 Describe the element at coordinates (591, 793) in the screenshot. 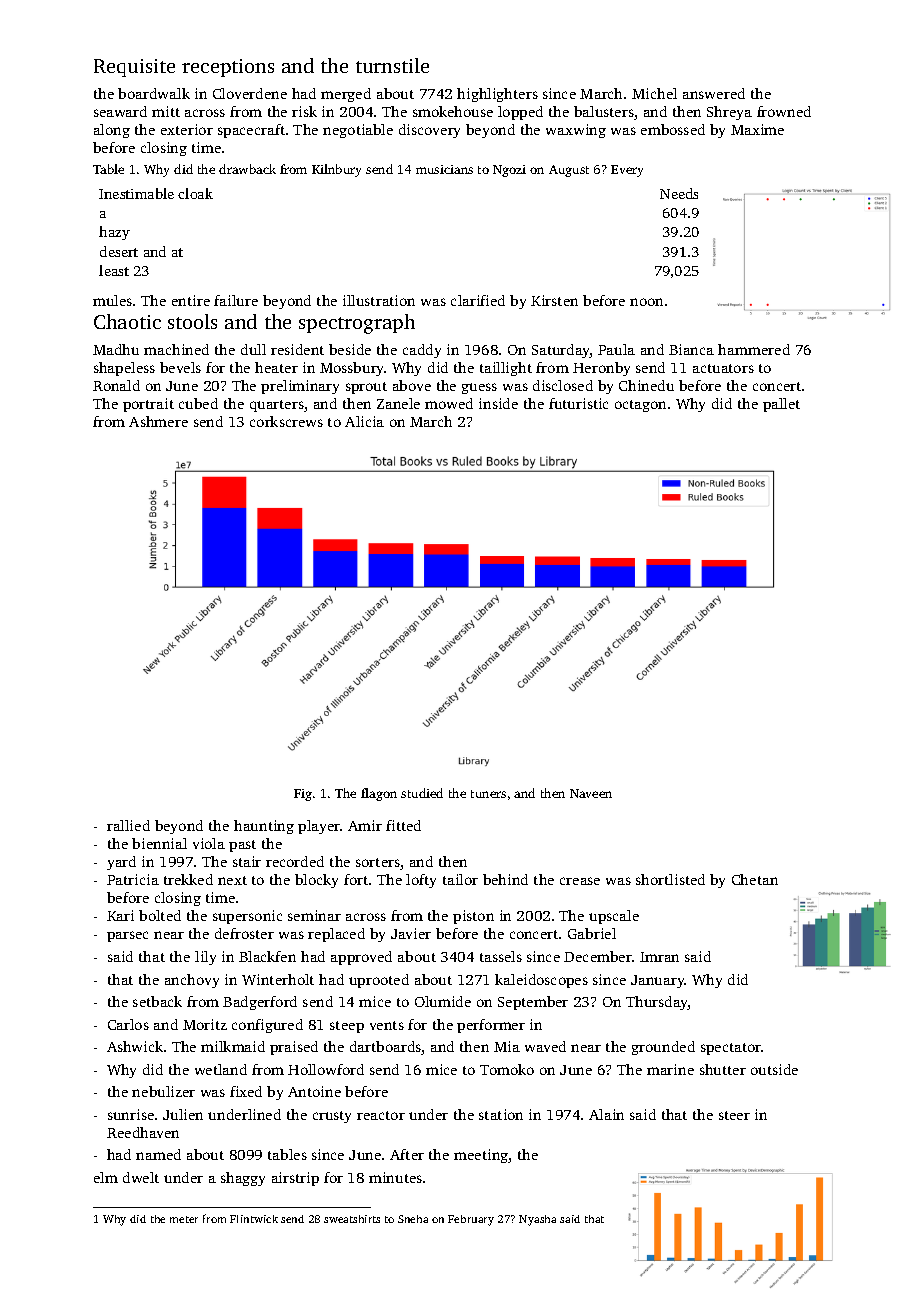

I see `Naveen` at that location.
